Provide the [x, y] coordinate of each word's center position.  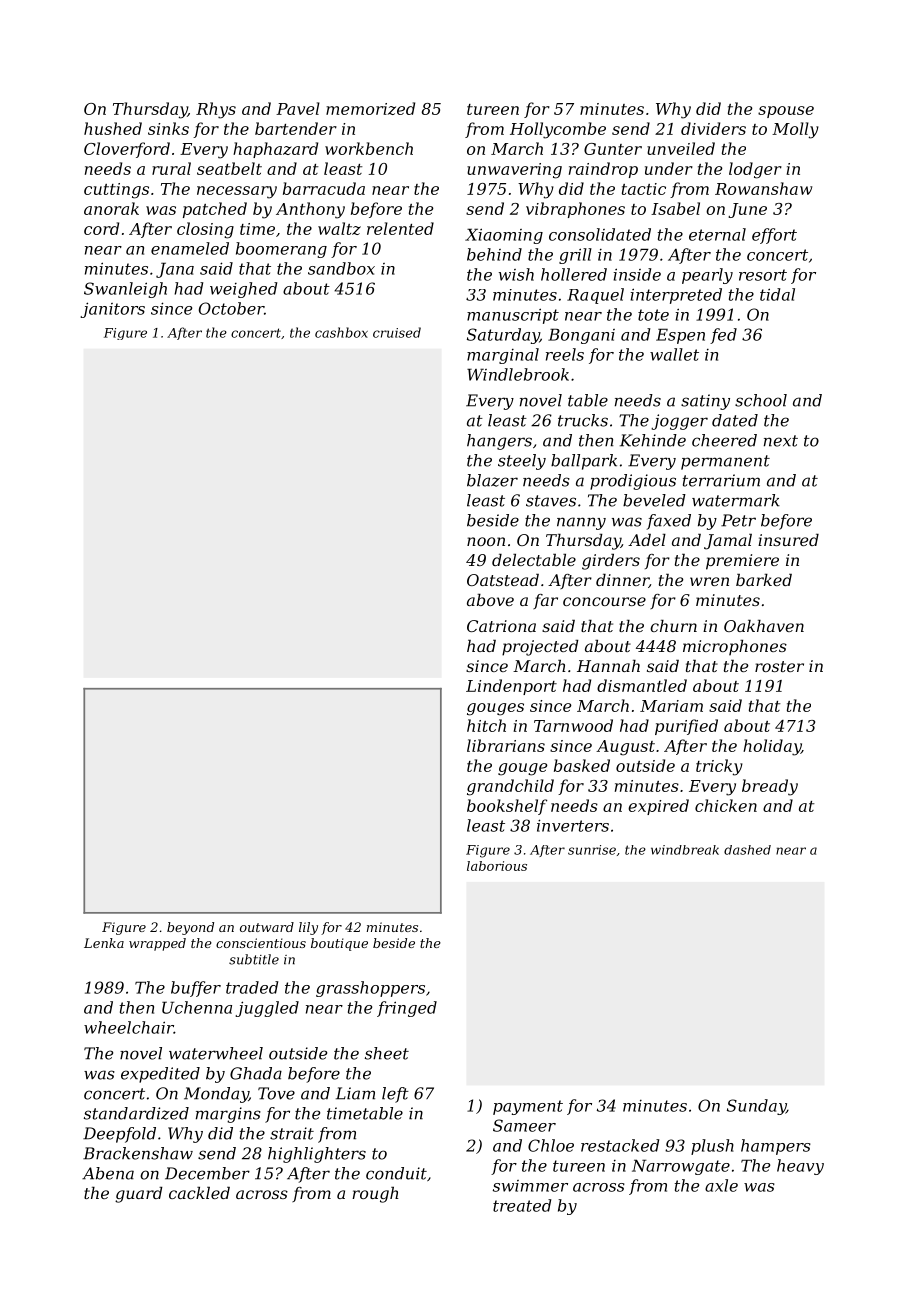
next [781, 441]
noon [486, 541]
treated [522, 1205]
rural [171, 168]
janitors [112, 310]
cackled [199, 1193]
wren [709, 581]
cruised [397, 332]
